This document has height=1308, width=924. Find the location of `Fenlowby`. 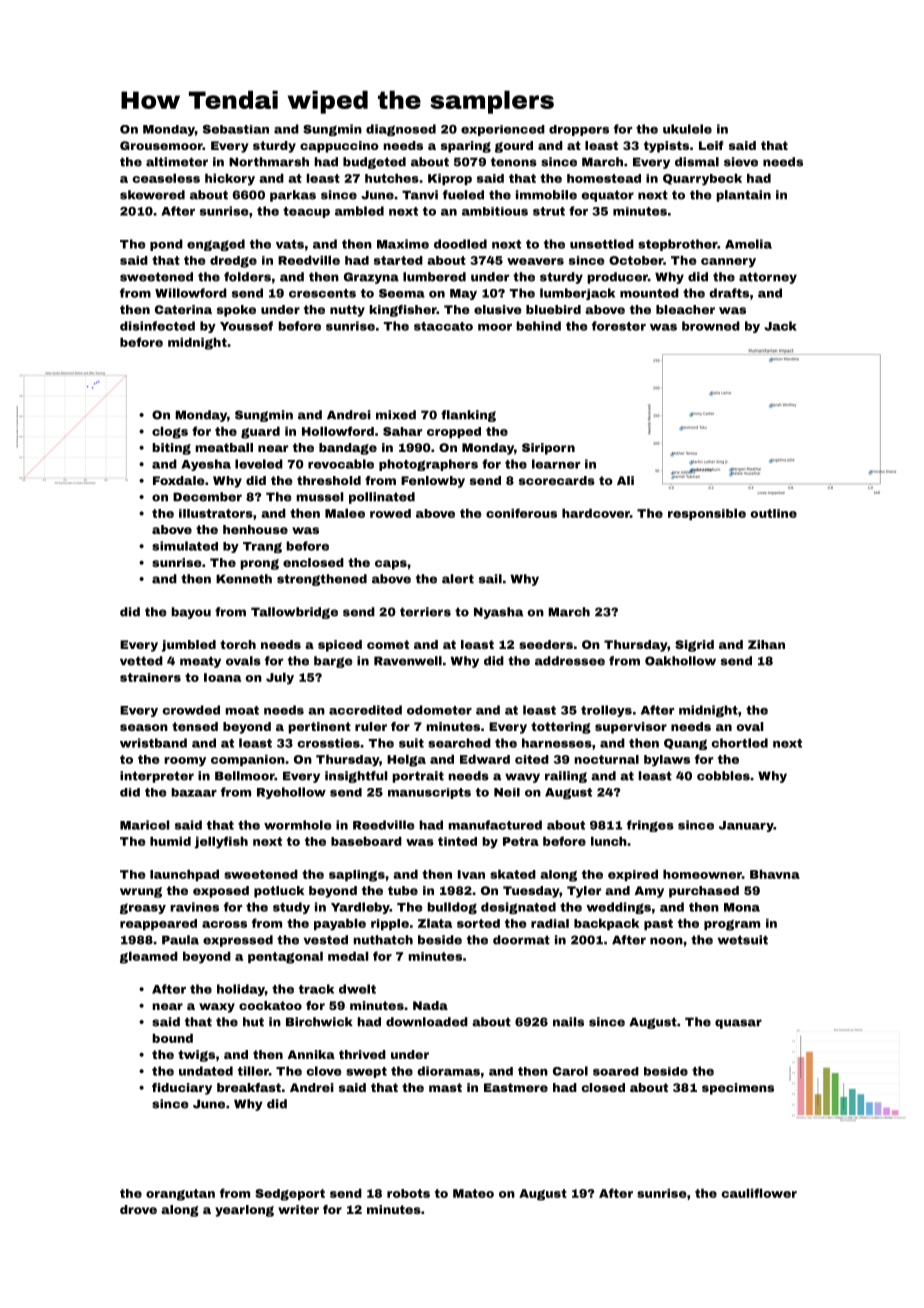

Fenlowby is located at coordinates (433, 482).
